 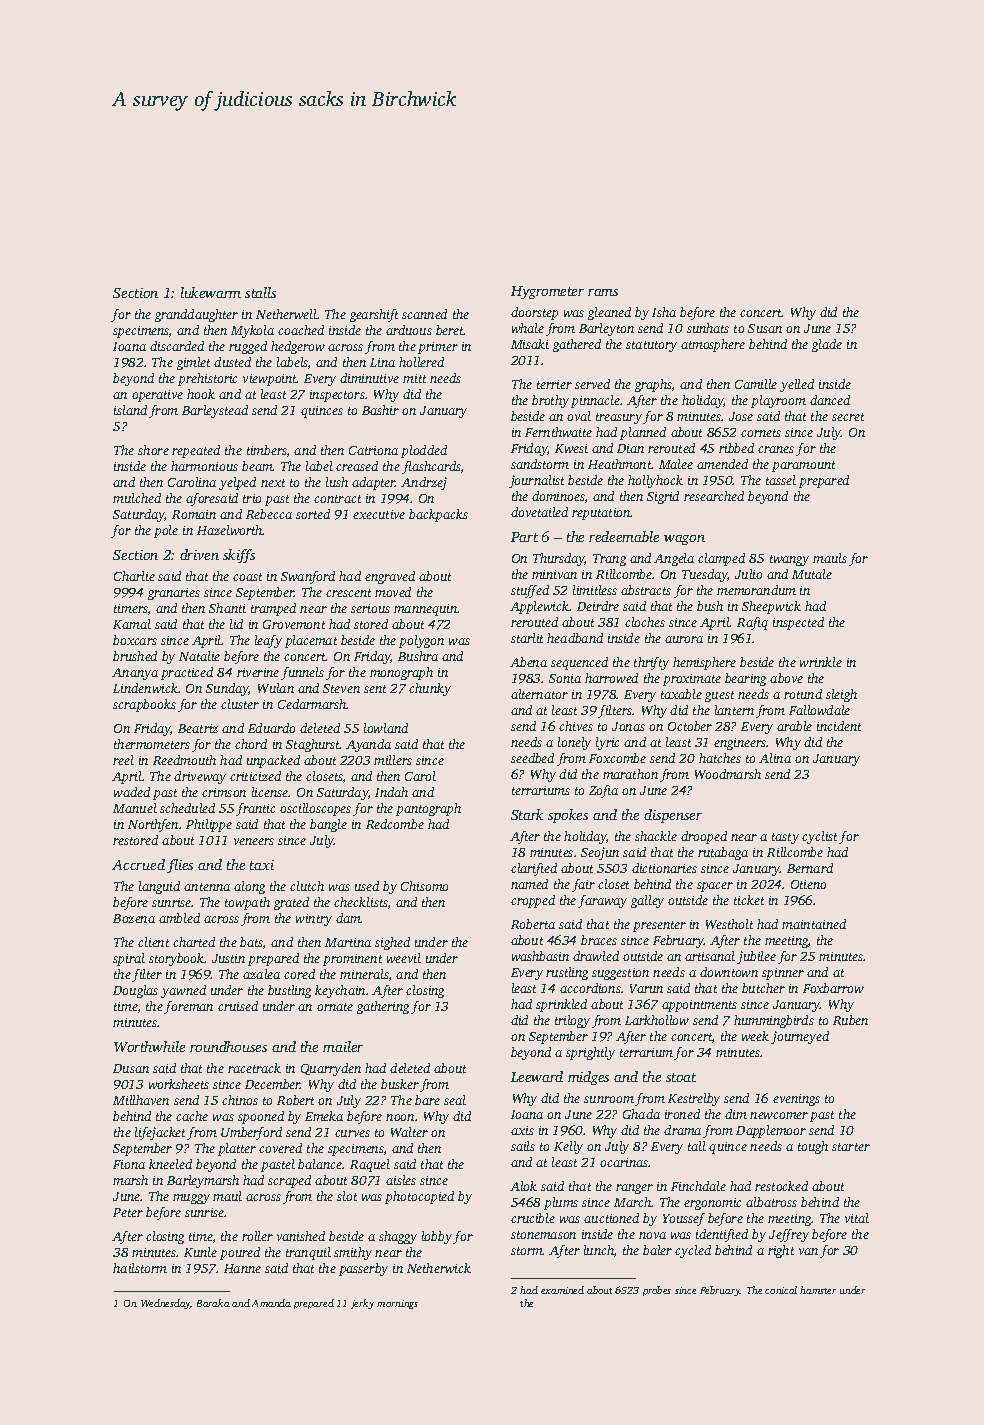 I want to click on rams, so click(x=603, y=292).
